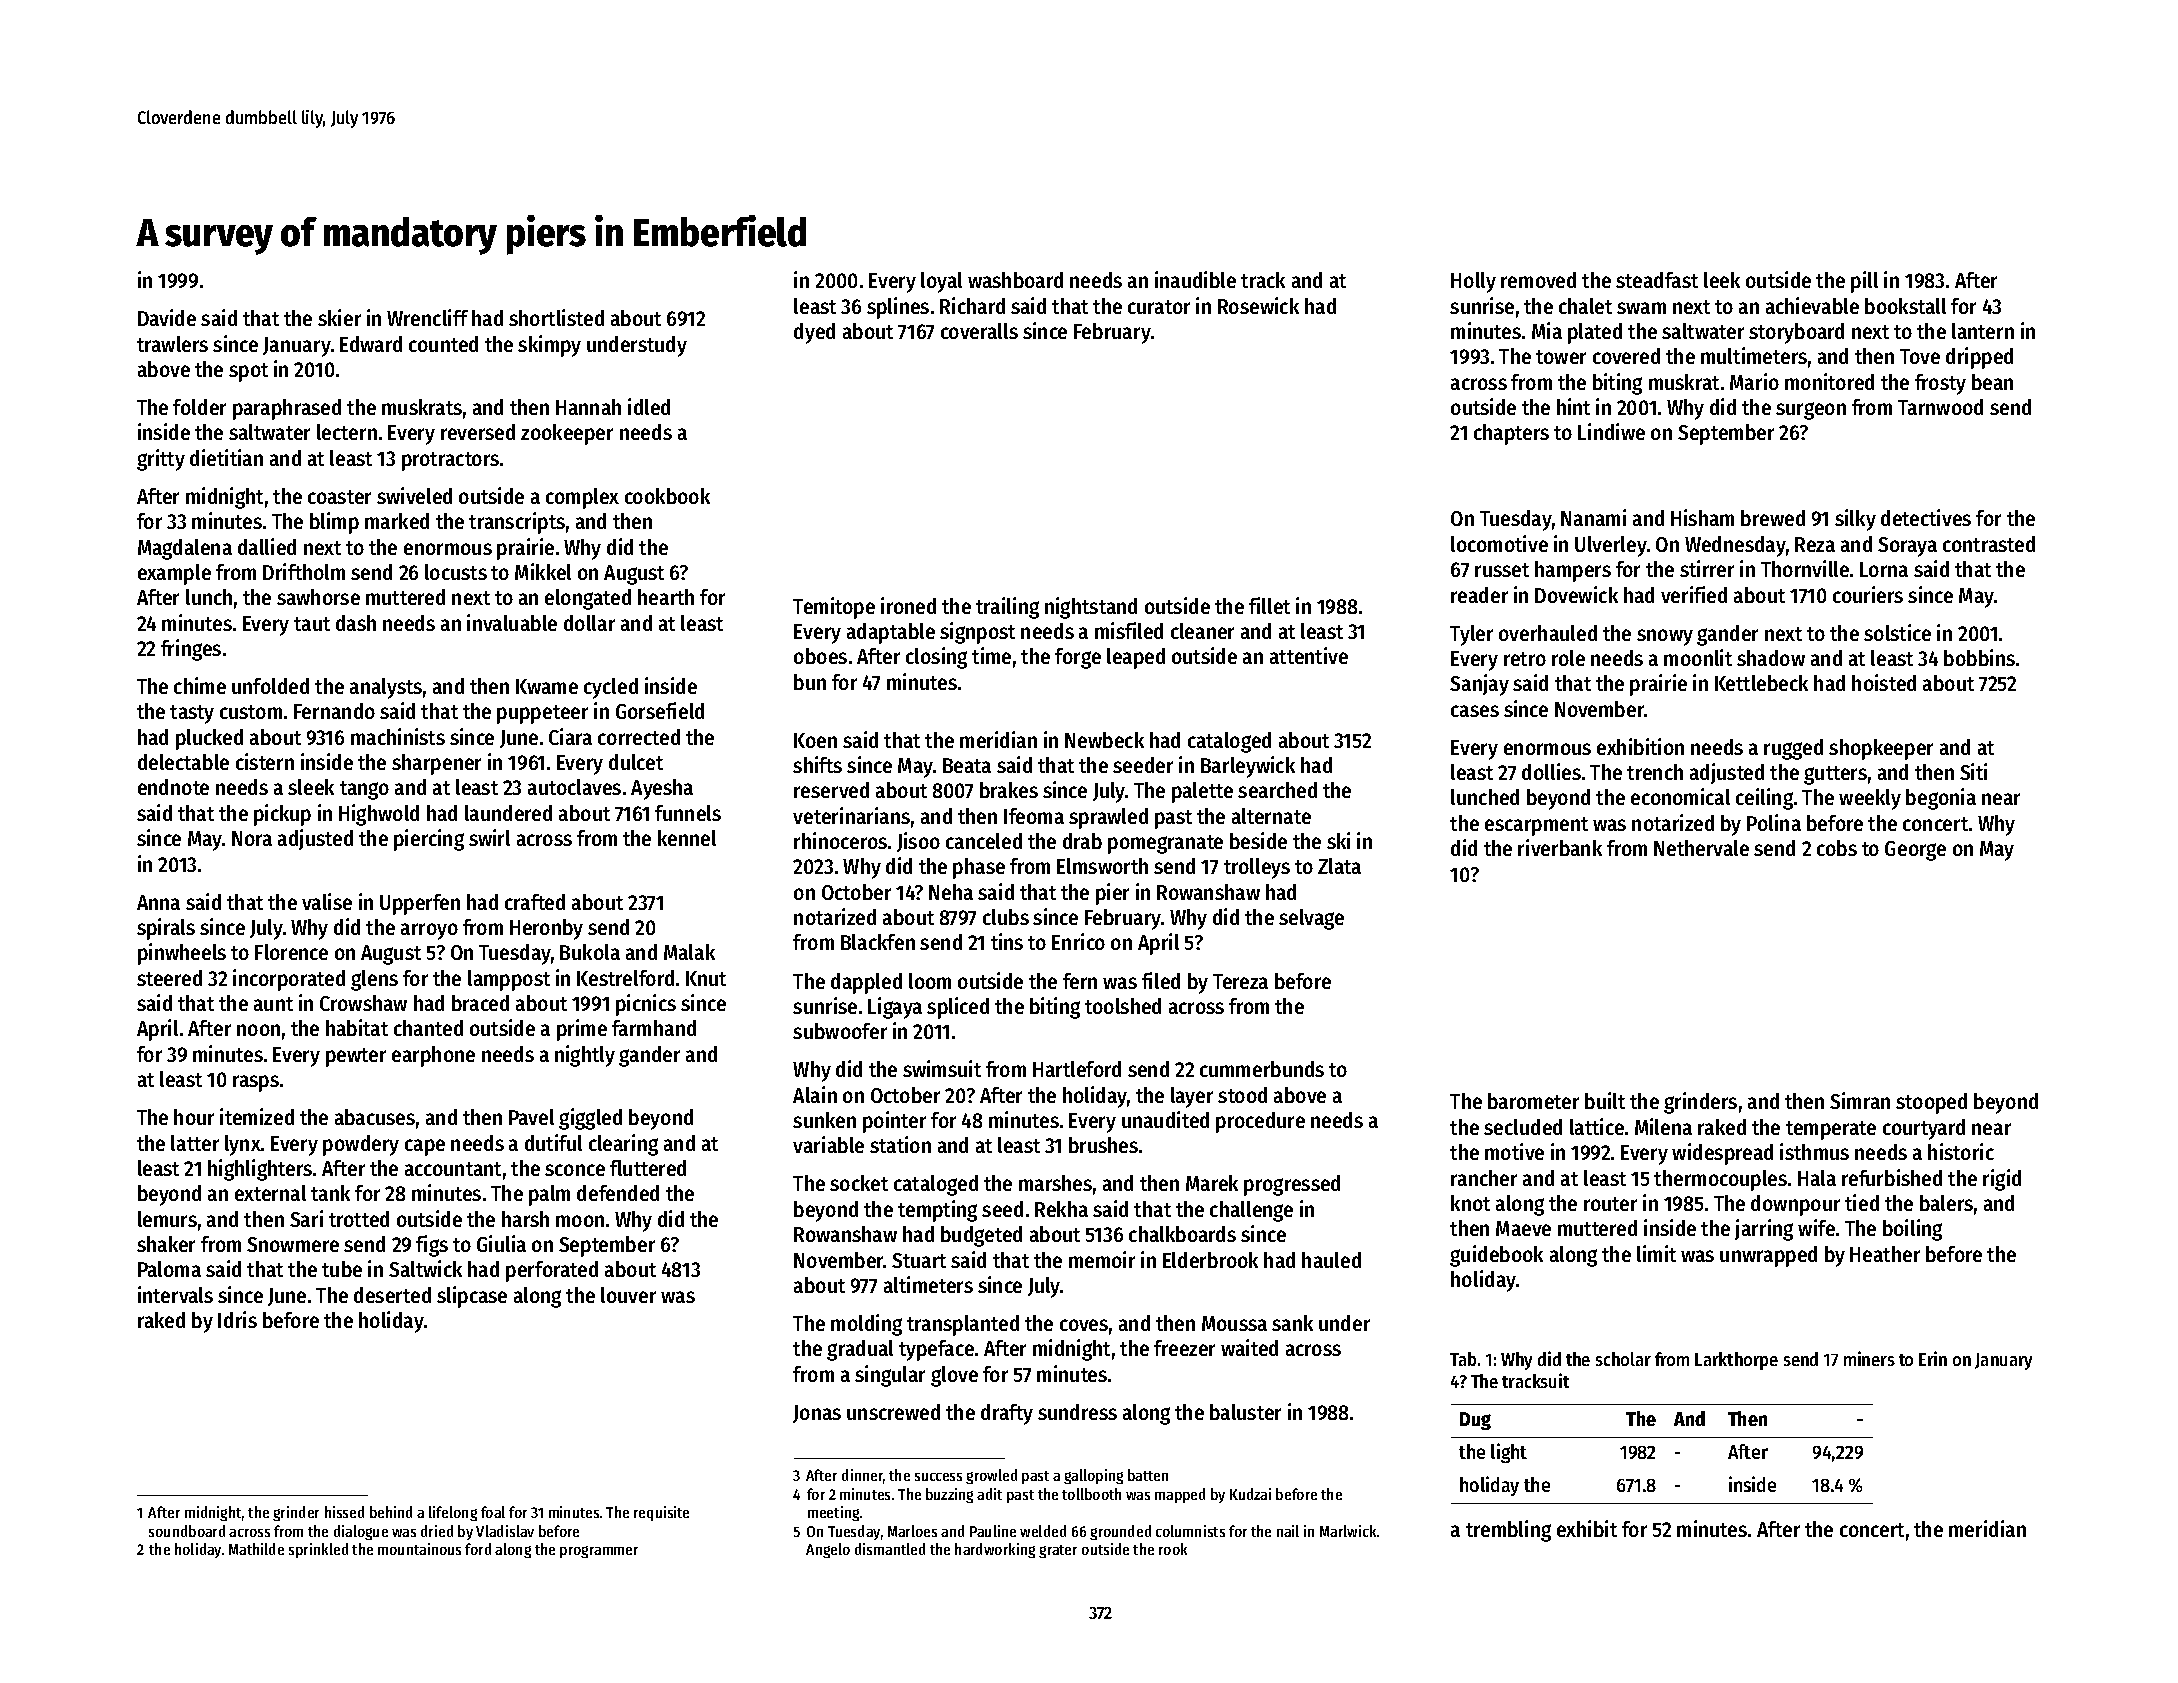 This page has height=1683, width=2178. What do you see at coordinates (1547, 330) in the page?
I see `Mia` at bounding box center [1547, 330].
